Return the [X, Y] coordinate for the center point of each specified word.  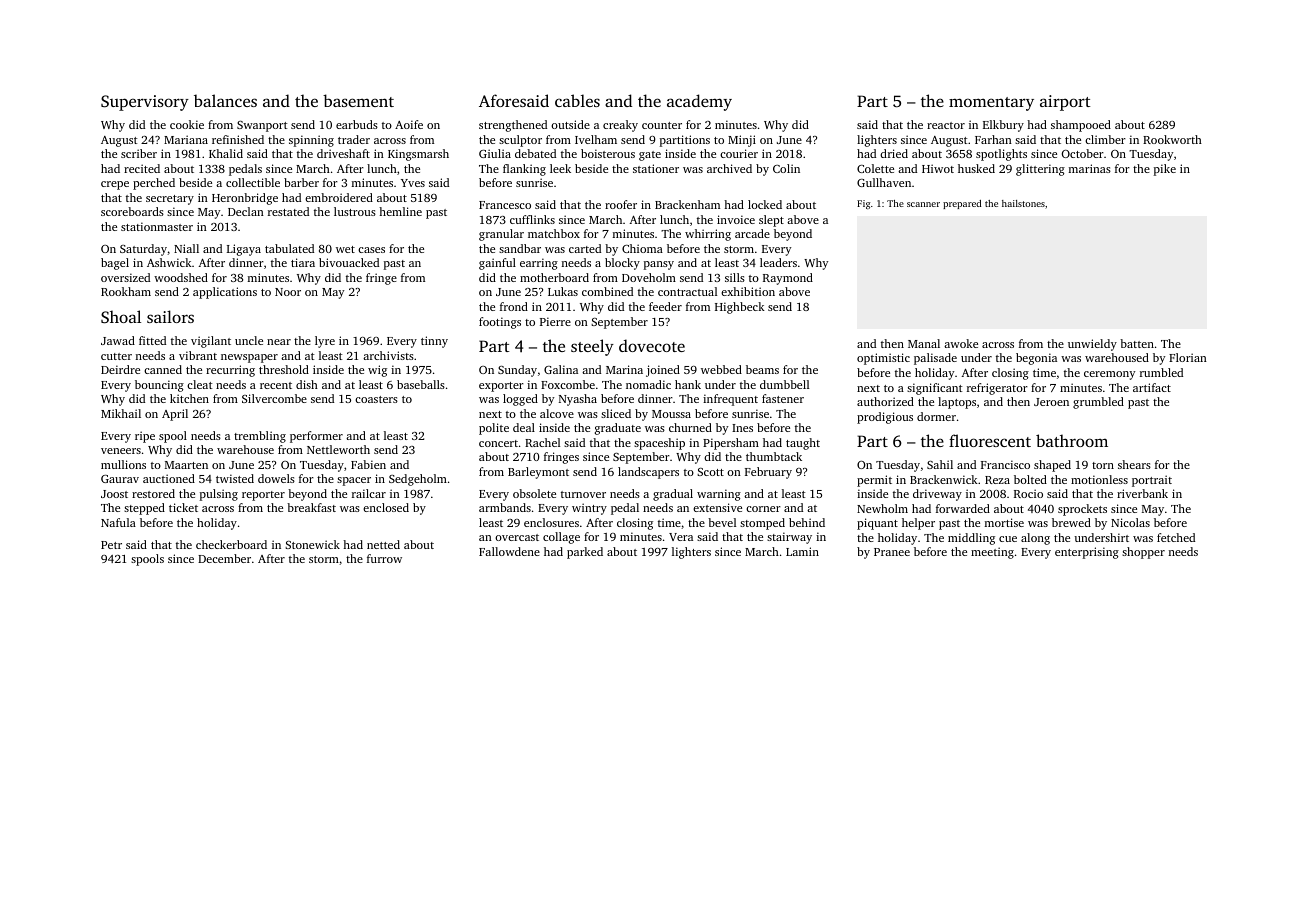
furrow [384, 558]
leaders [778, 262]
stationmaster [157, 226]
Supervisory [145, 103]
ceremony [1109, 375]
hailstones [1023, 203]
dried [894, 153]
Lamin [802, 551]
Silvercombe [274, 398]
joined [663, 371]
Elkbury [1003, 126]
